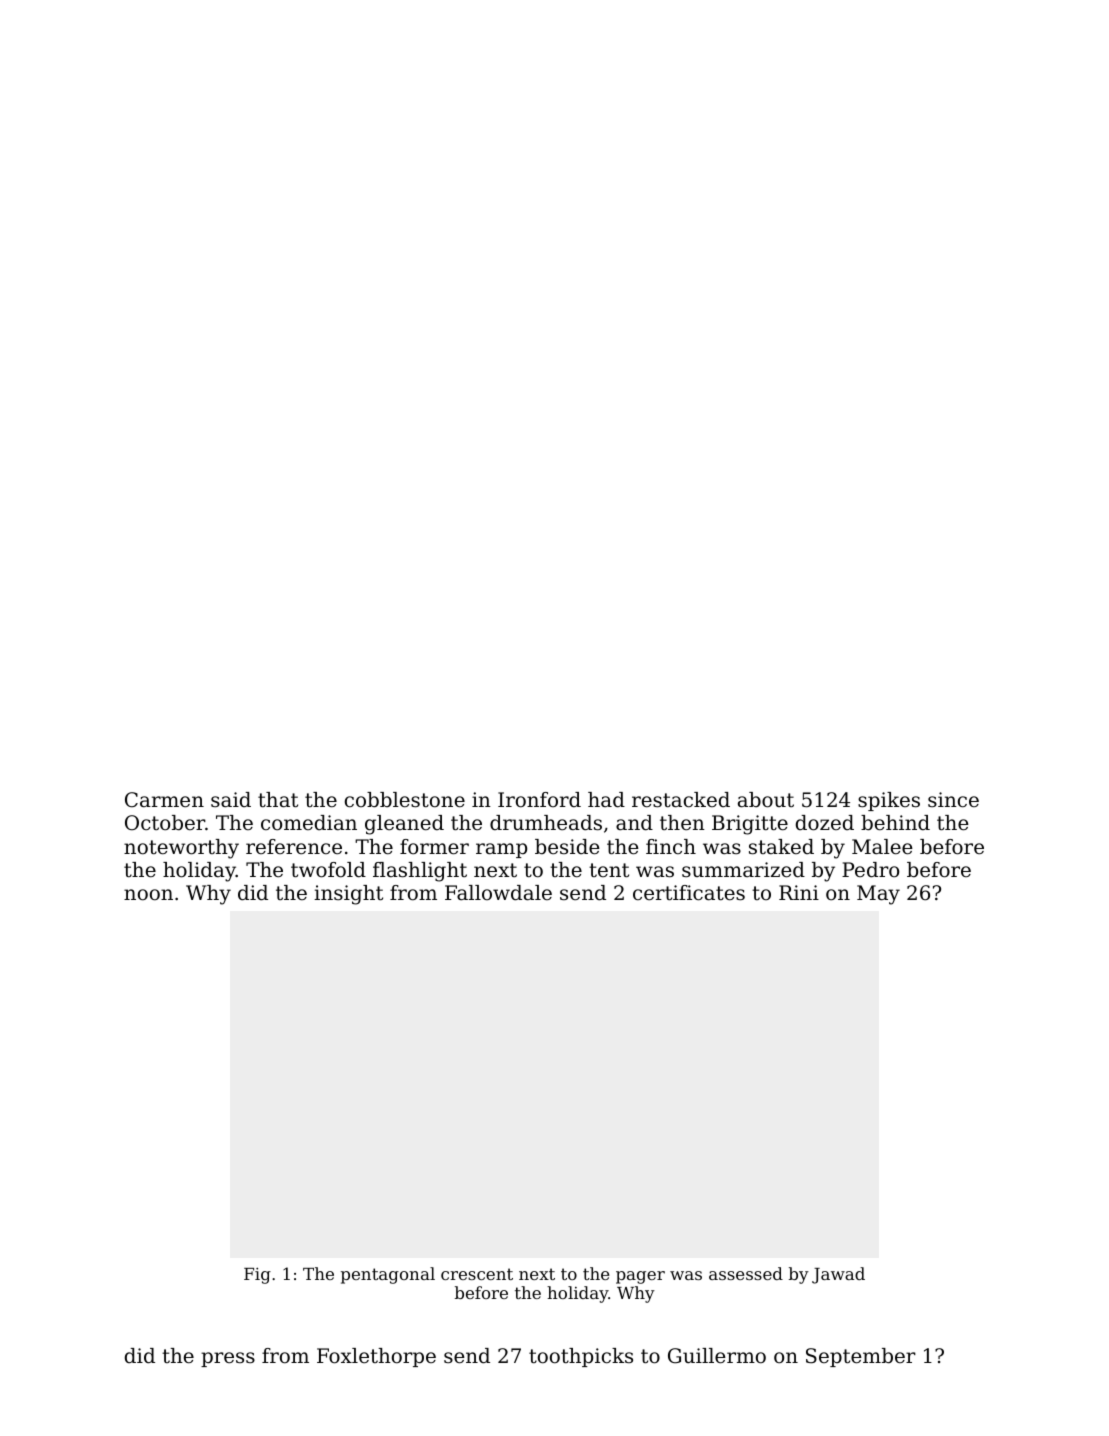 The width and height of the screenshot is (1109, 1436). Describe the element at coordinates (640, 1277) in the screenshot. I see `pager` at that location.
